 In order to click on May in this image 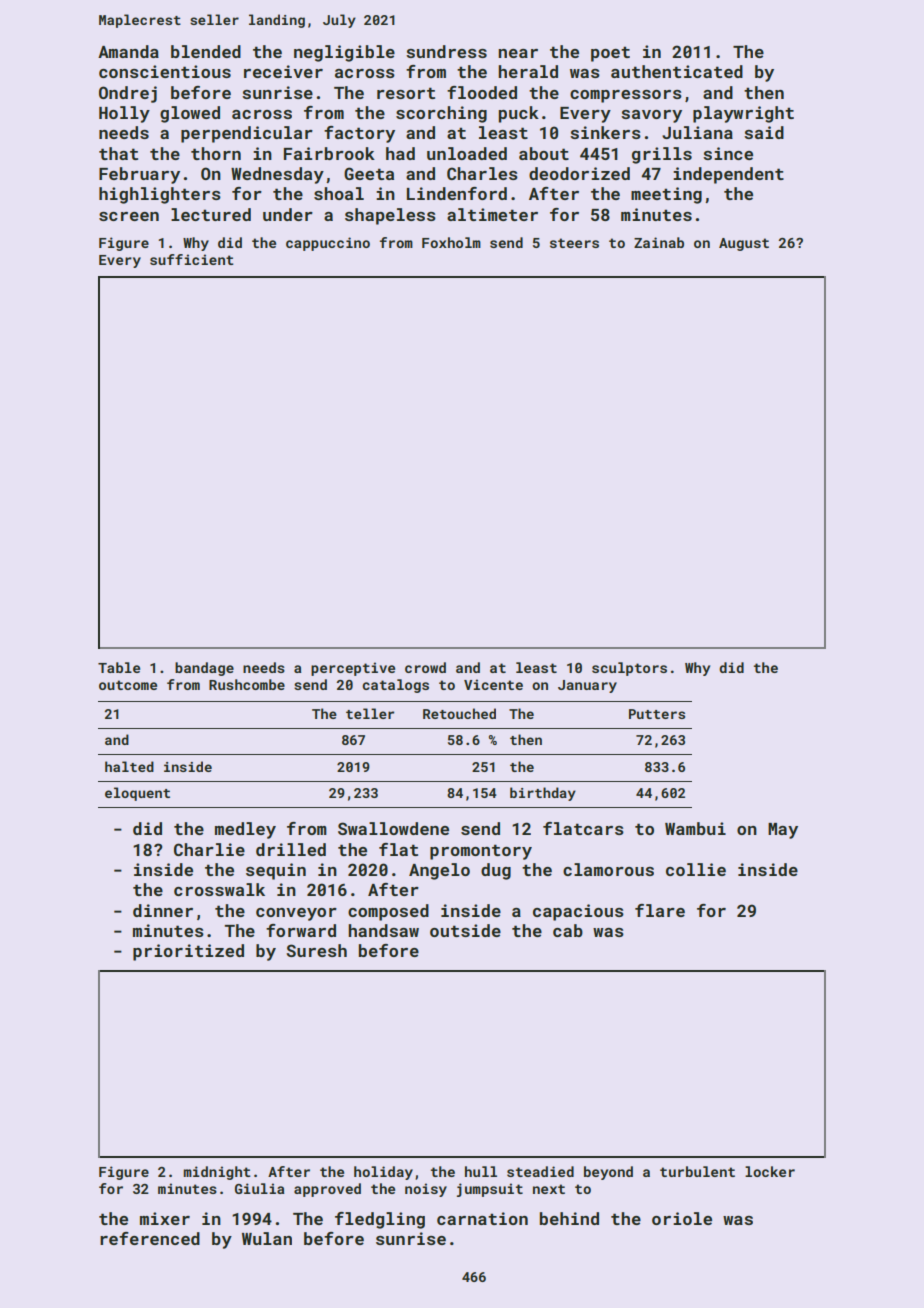, I will do `click(783, 831)`.
